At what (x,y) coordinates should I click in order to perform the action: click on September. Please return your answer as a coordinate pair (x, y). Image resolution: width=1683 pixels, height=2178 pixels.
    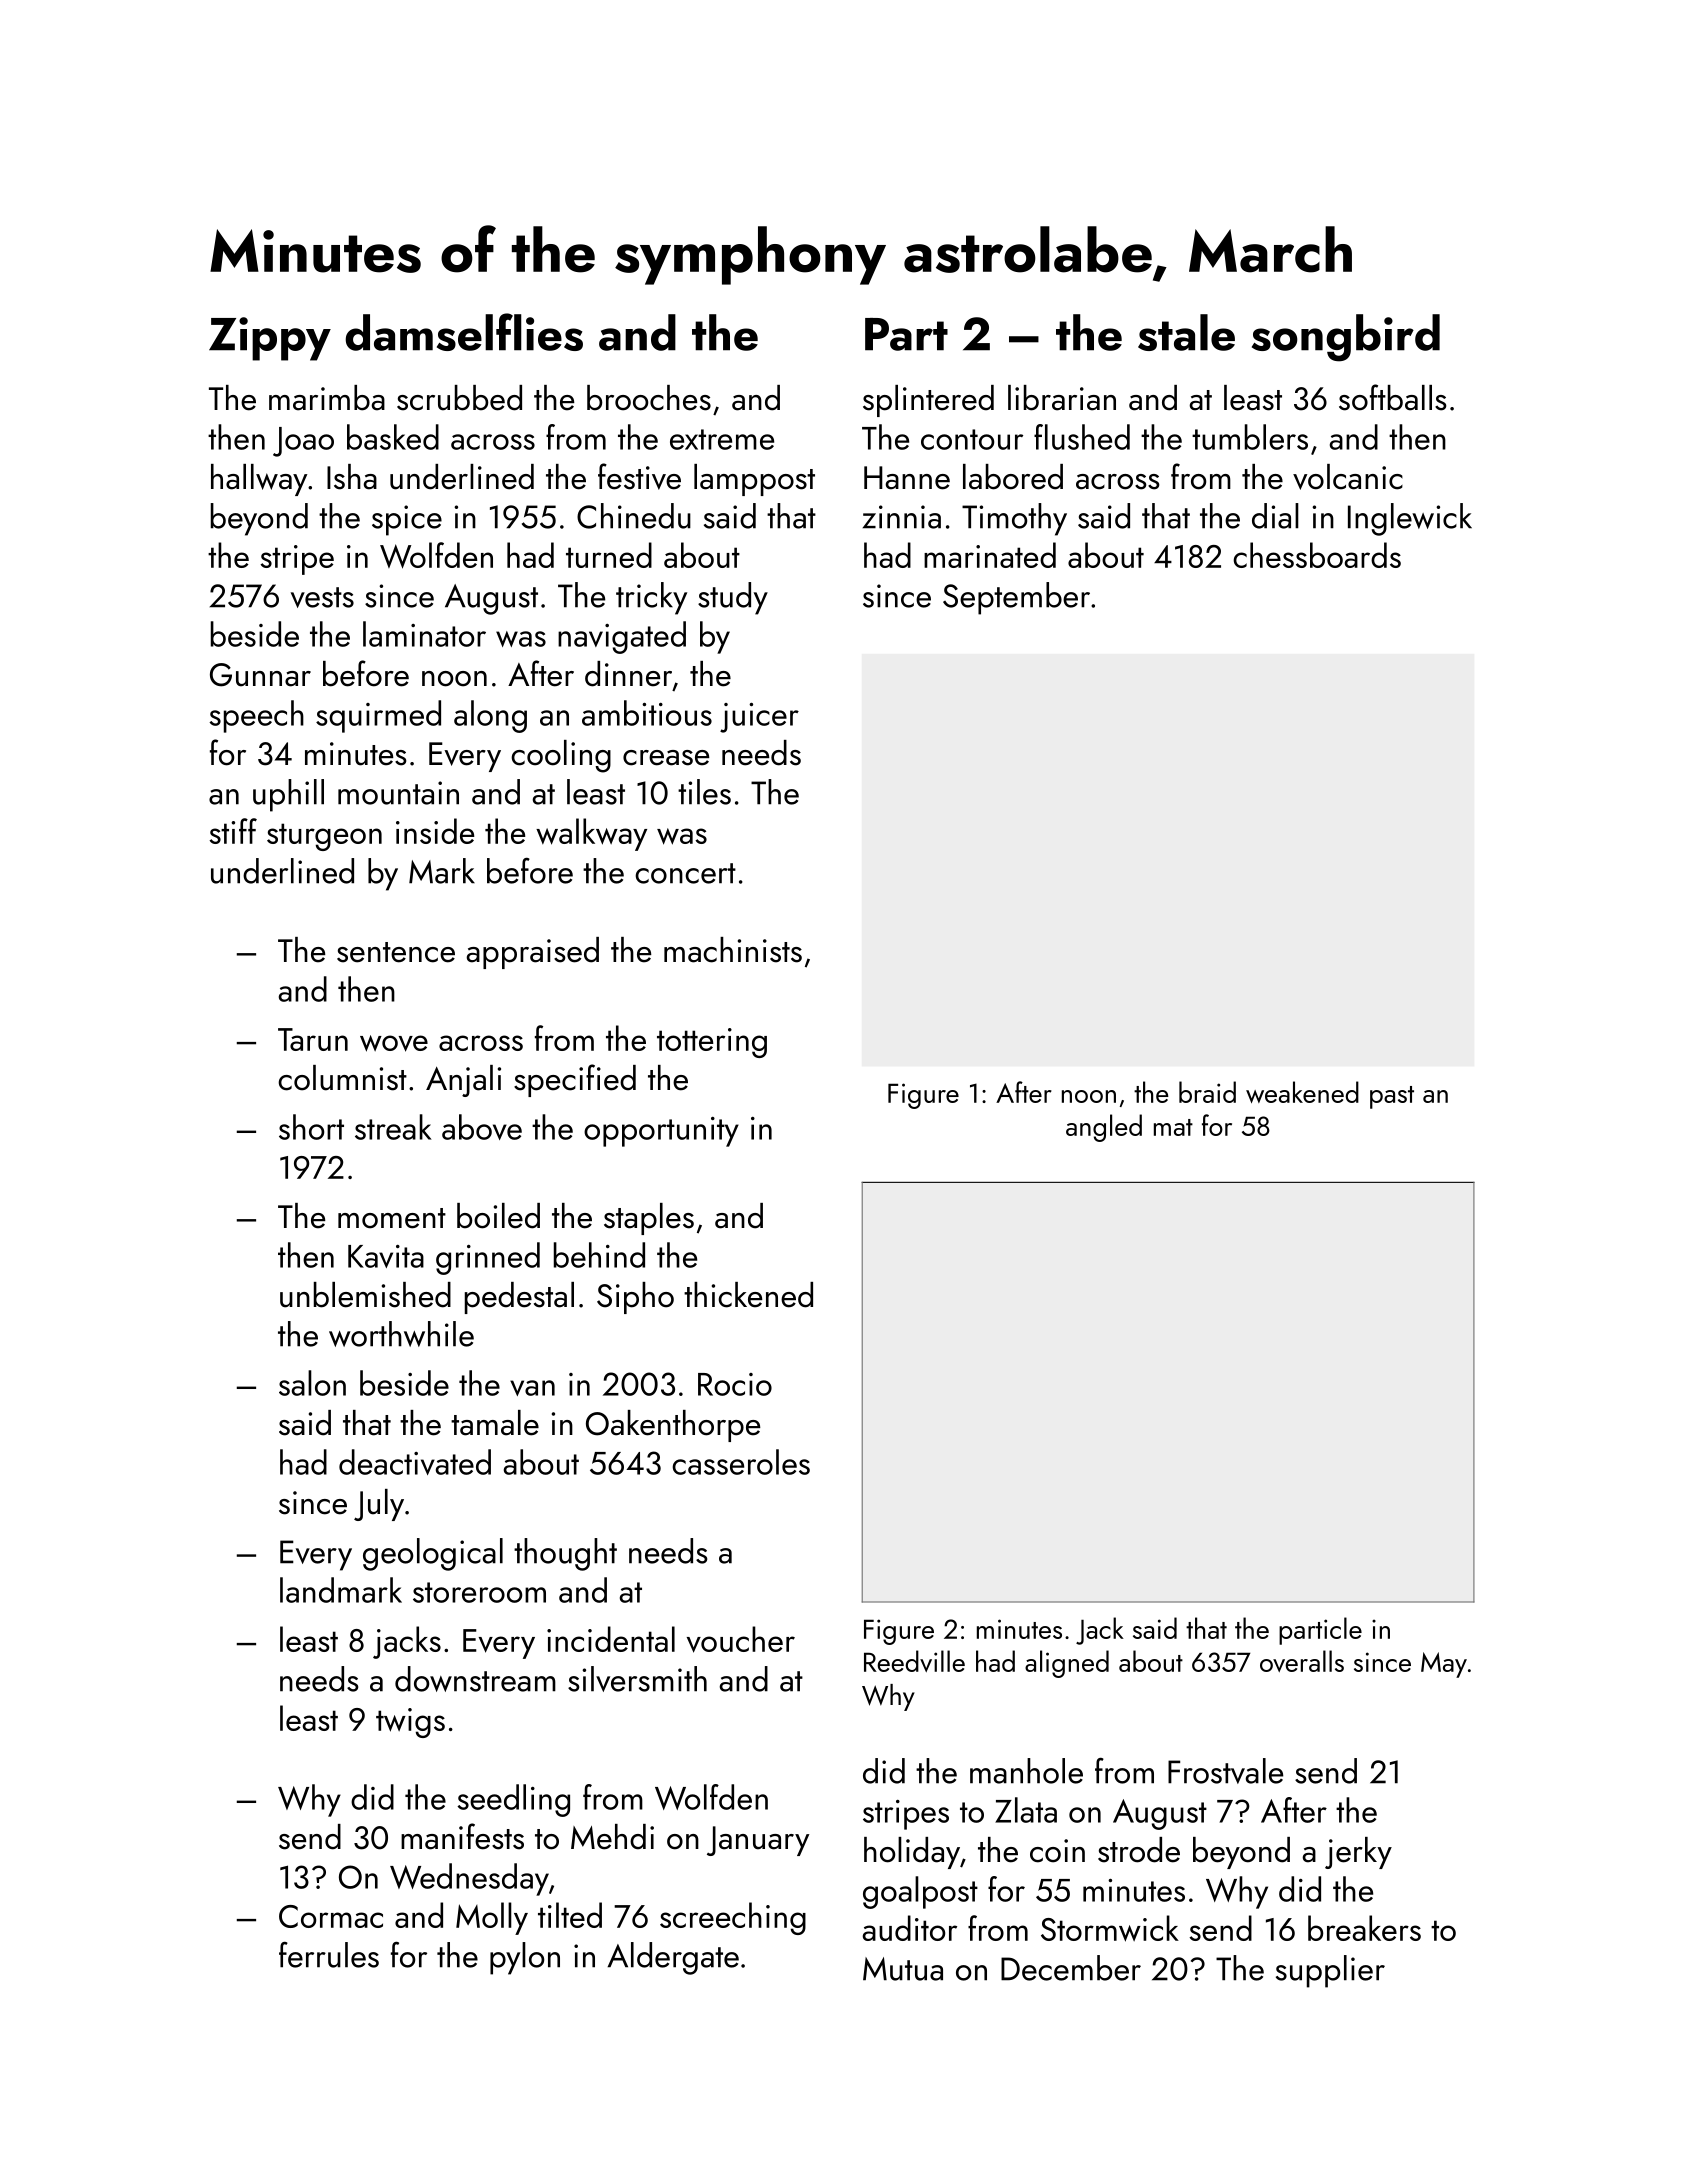
    Looking at the image, I should click on (1016, 598).
